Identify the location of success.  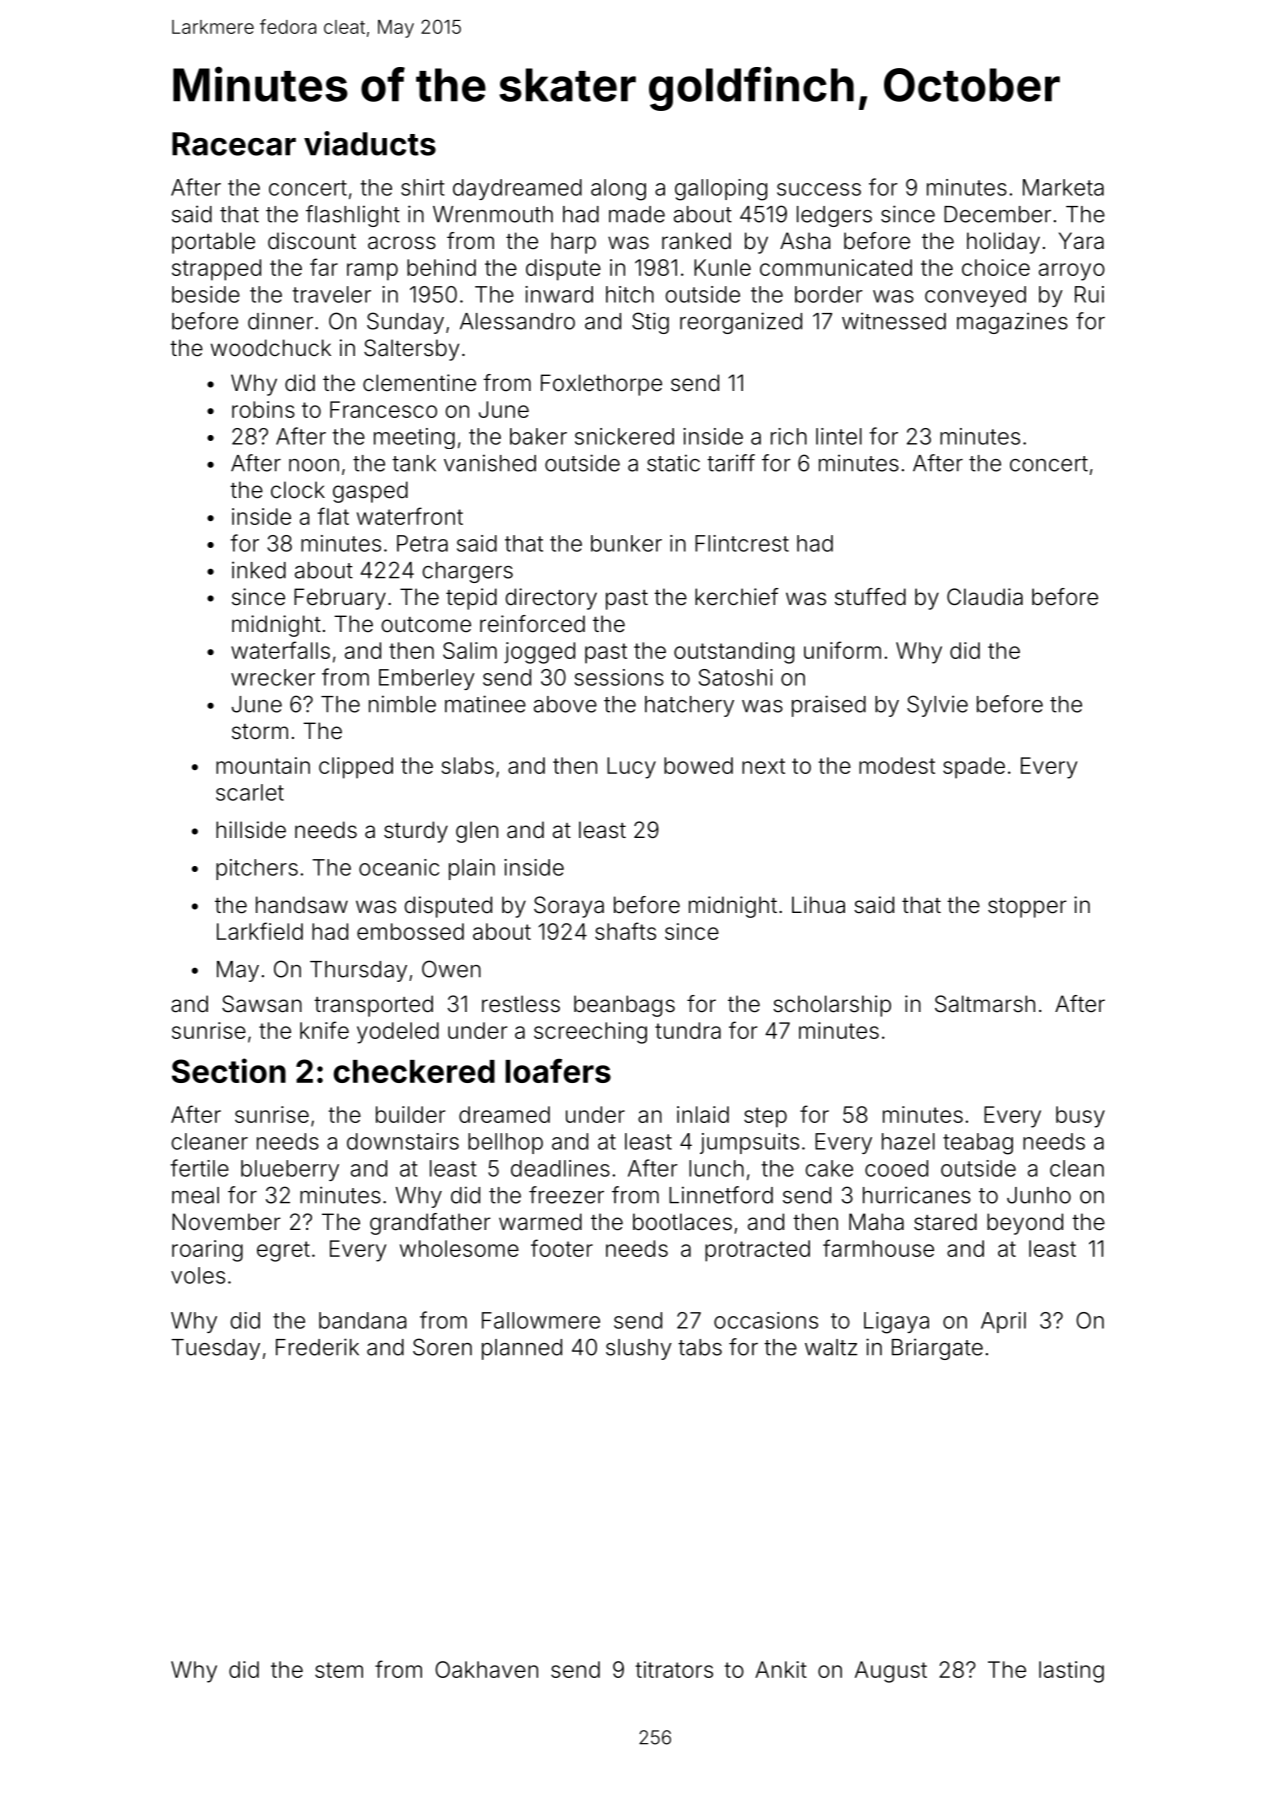
(819, 189).
